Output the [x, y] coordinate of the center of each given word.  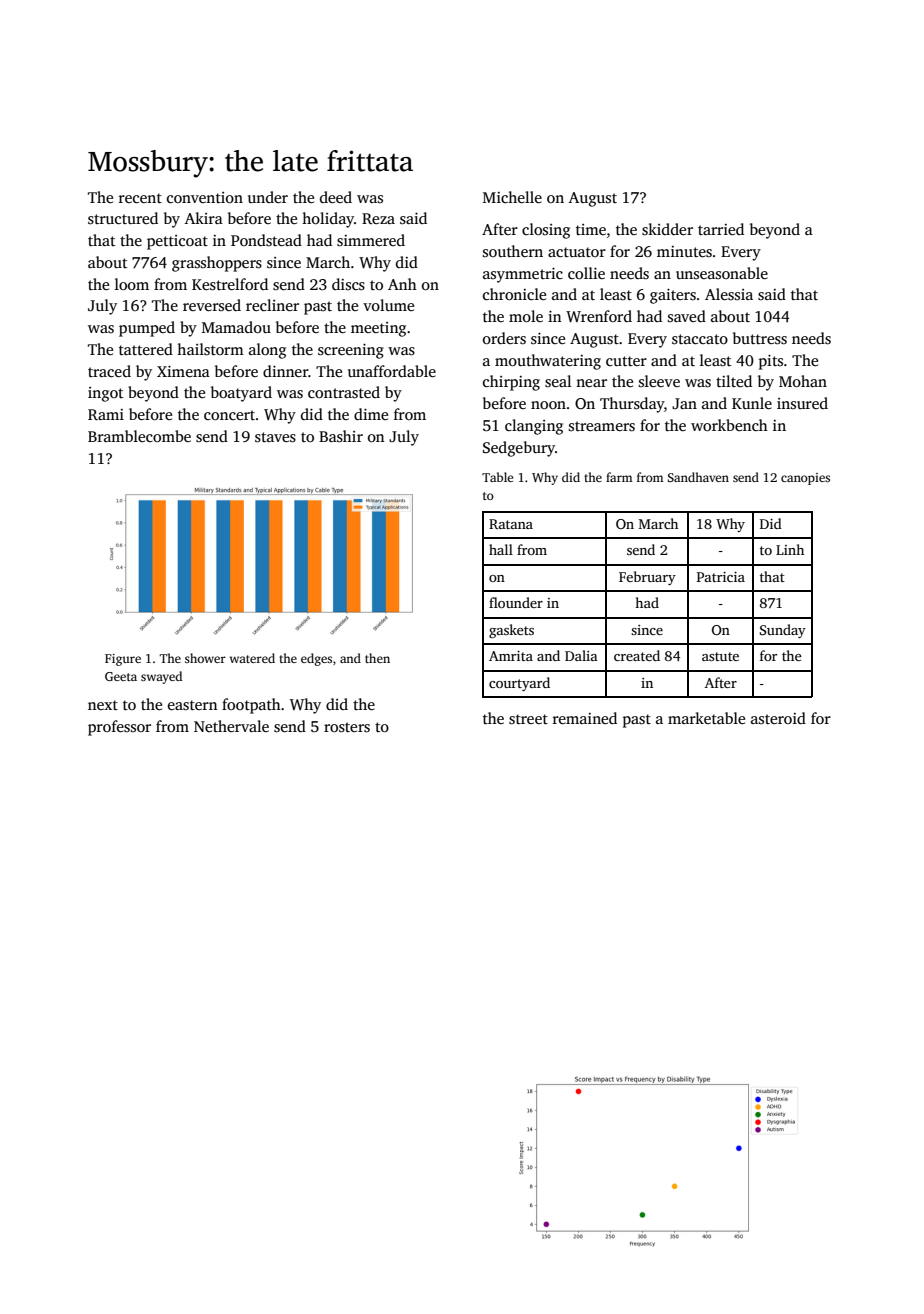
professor [119, 728]
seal [558, 381]
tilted [734, 381]
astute [720, 656]
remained [585, 718]
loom [132, 284]
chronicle [514, 294]
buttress [760, 338]
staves [275, 437]
